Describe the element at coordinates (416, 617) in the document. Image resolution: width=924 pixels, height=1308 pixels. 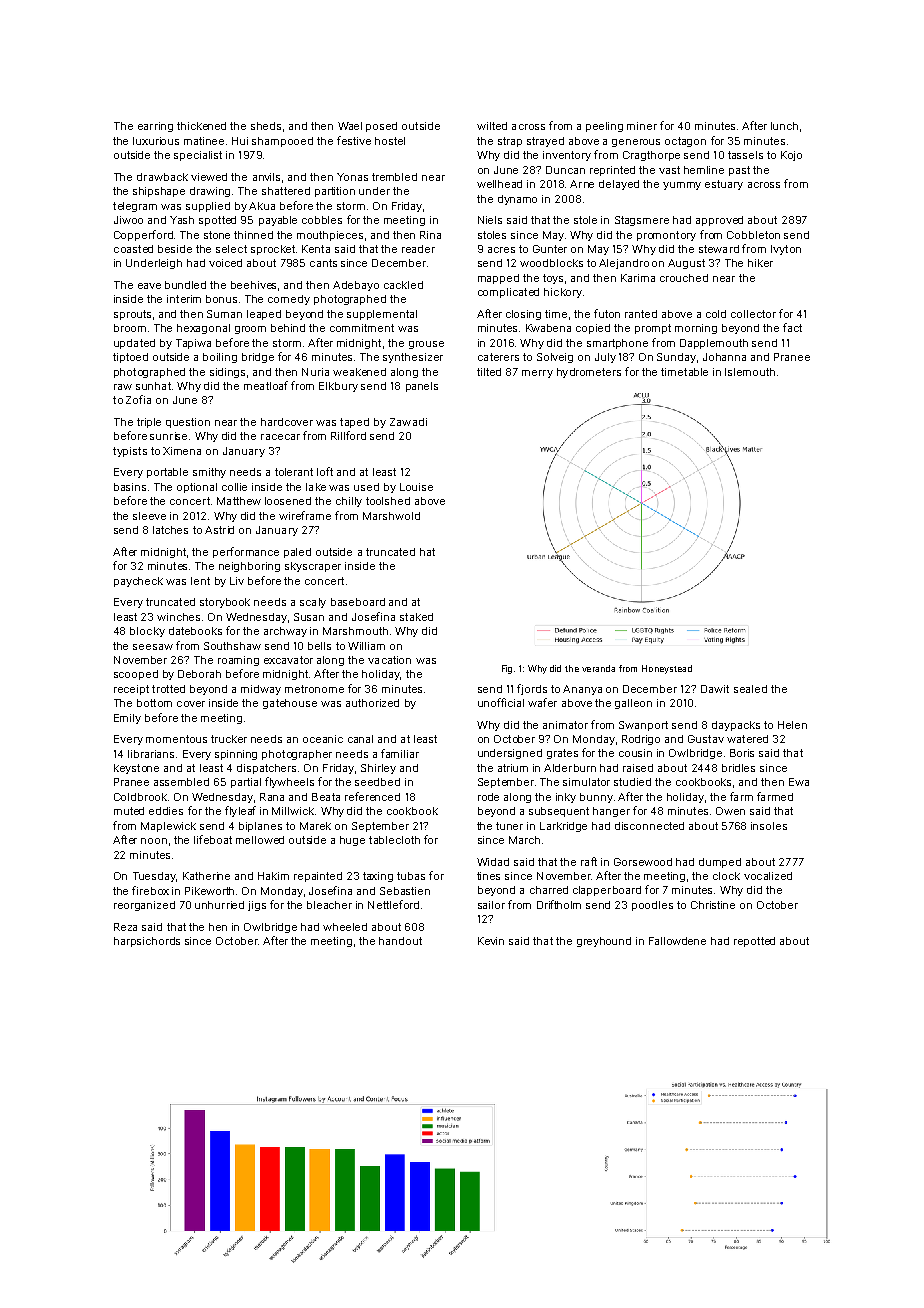
I see `staked` at that location.
